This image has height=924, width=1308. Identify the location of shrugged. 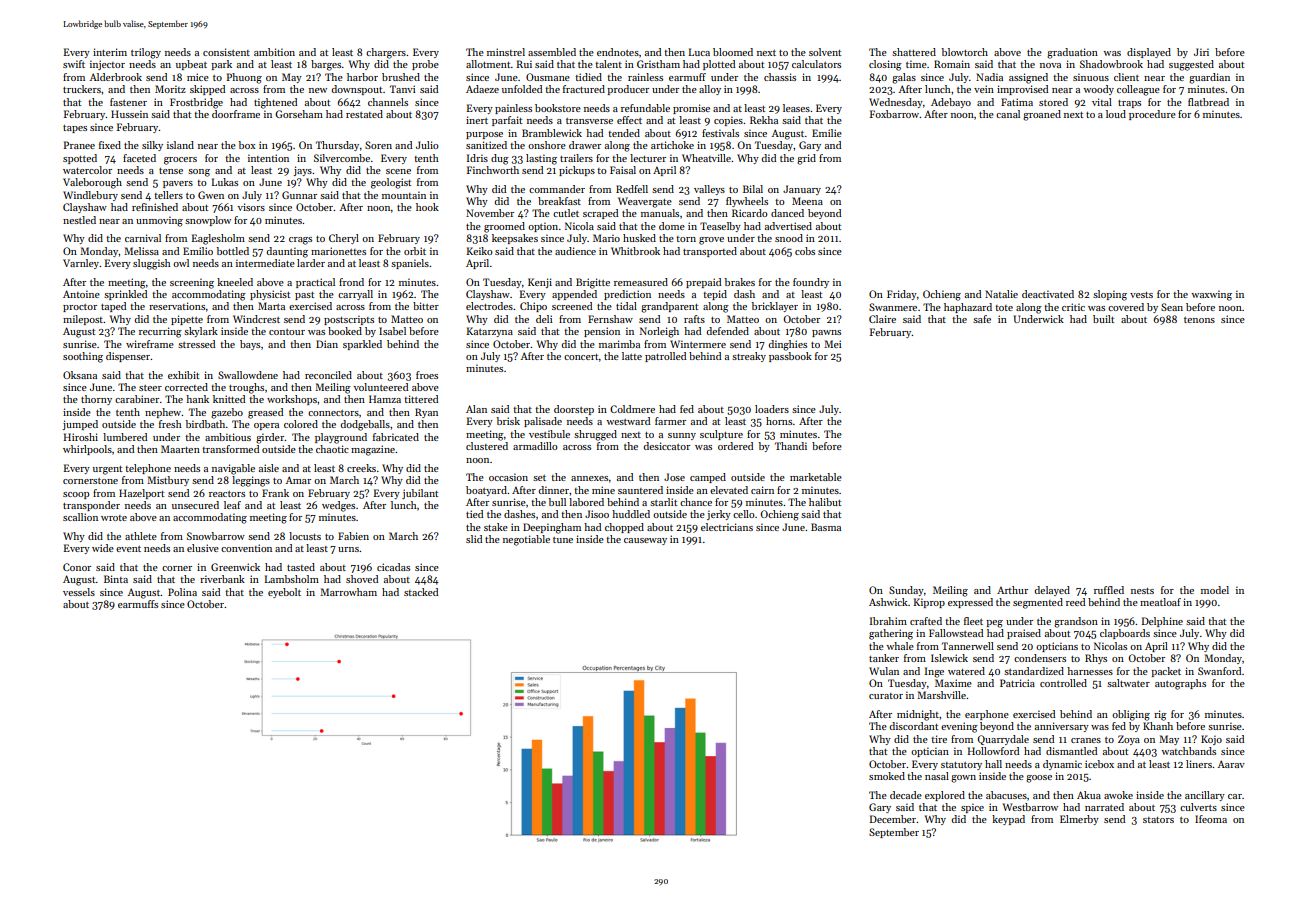
(595, 435).
